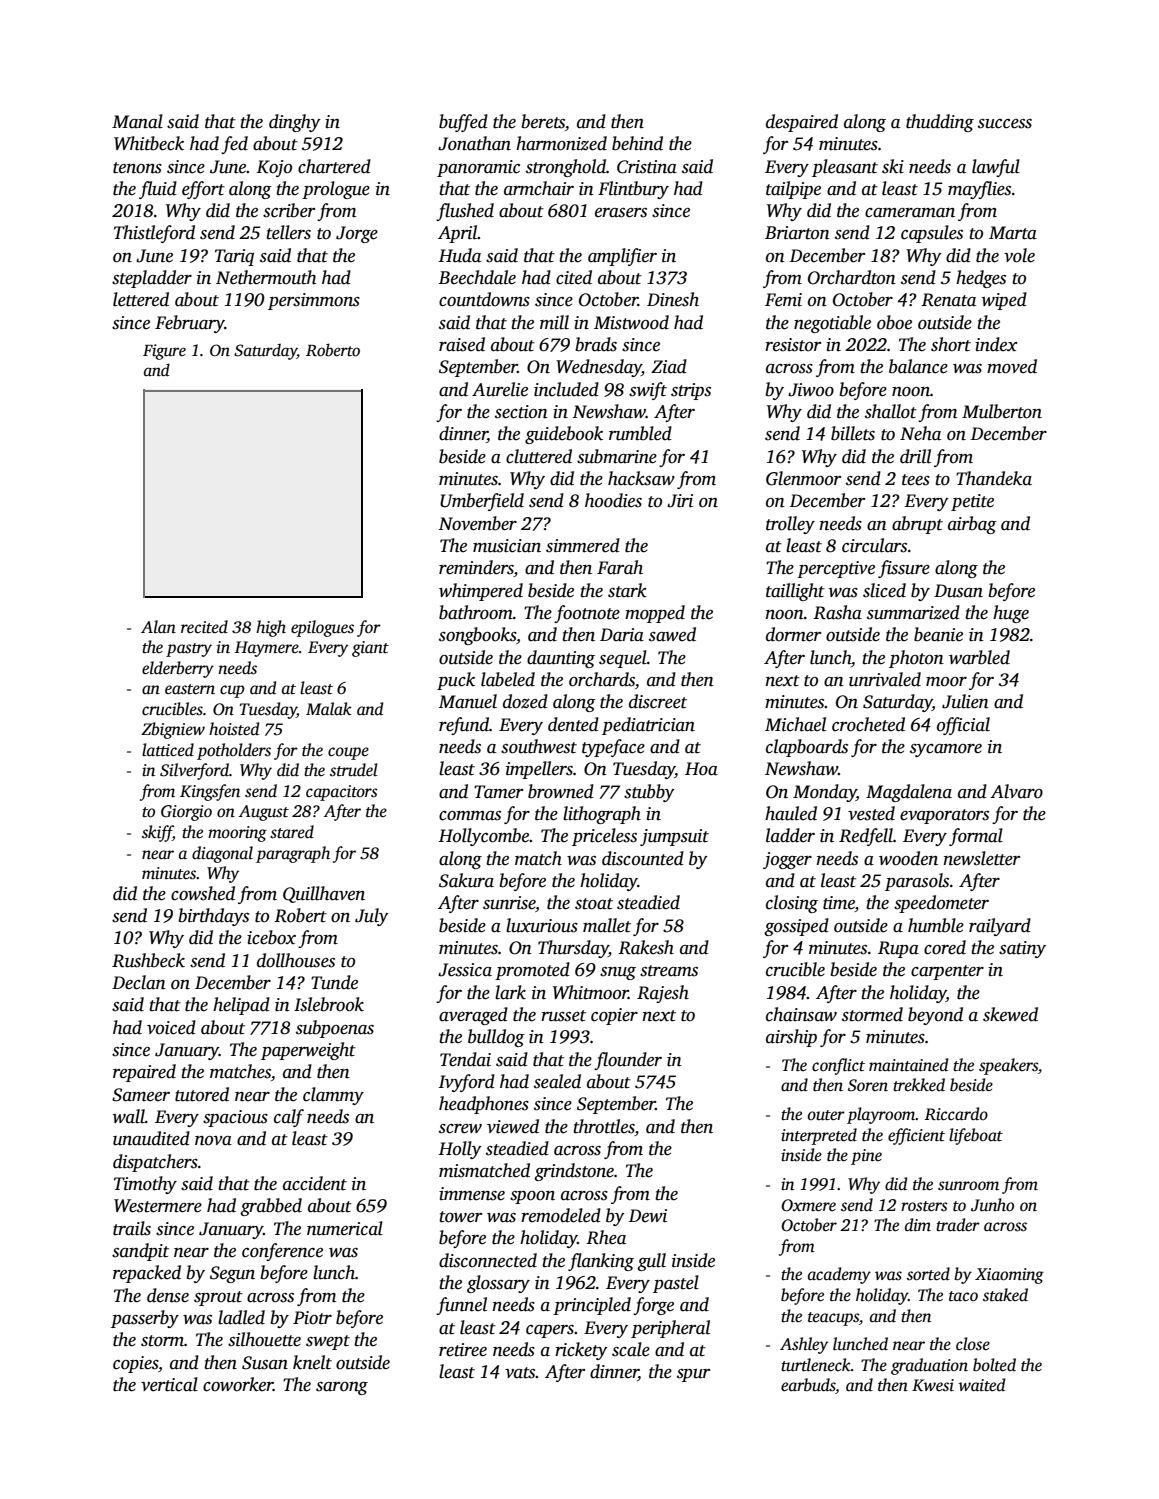 This screenshot has width=1159, height=1499. I want to click on coworker, so click(238, 1384).
